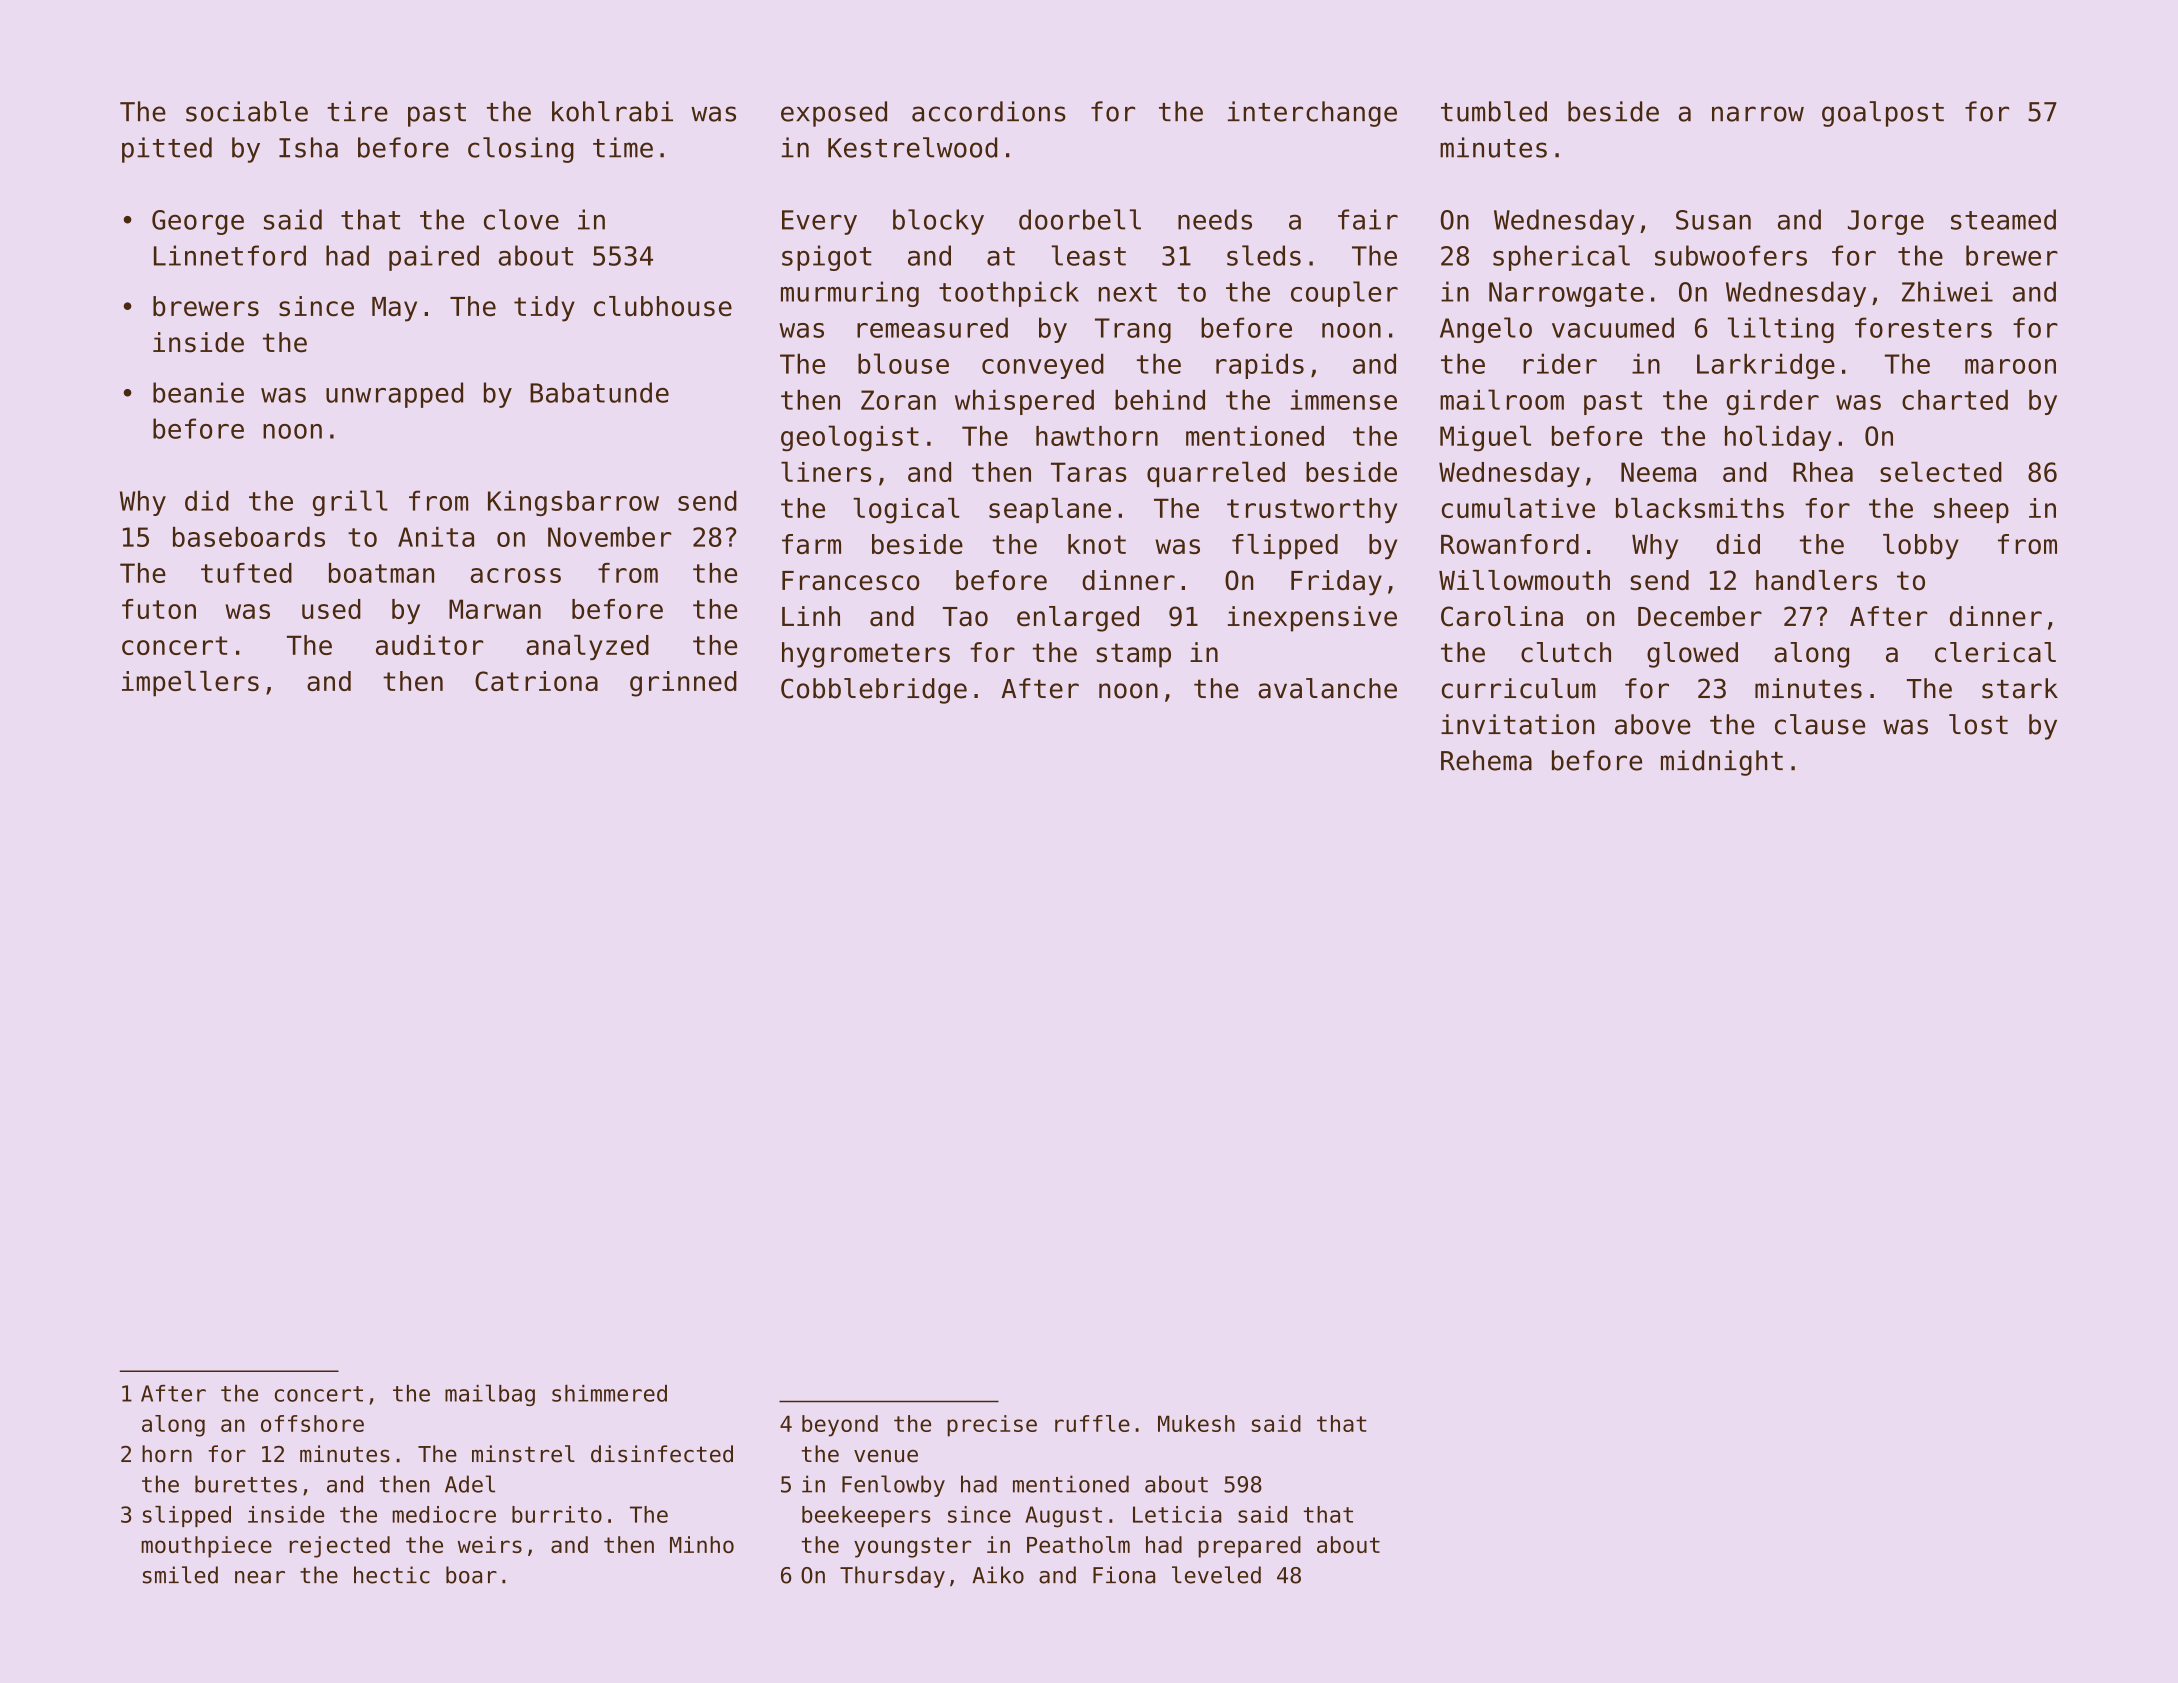 The image size is (2178, 1683). What do you see at coordinates (190, 684) in the screenshot?
I see `impellers` at bounding box center [190, 684].
